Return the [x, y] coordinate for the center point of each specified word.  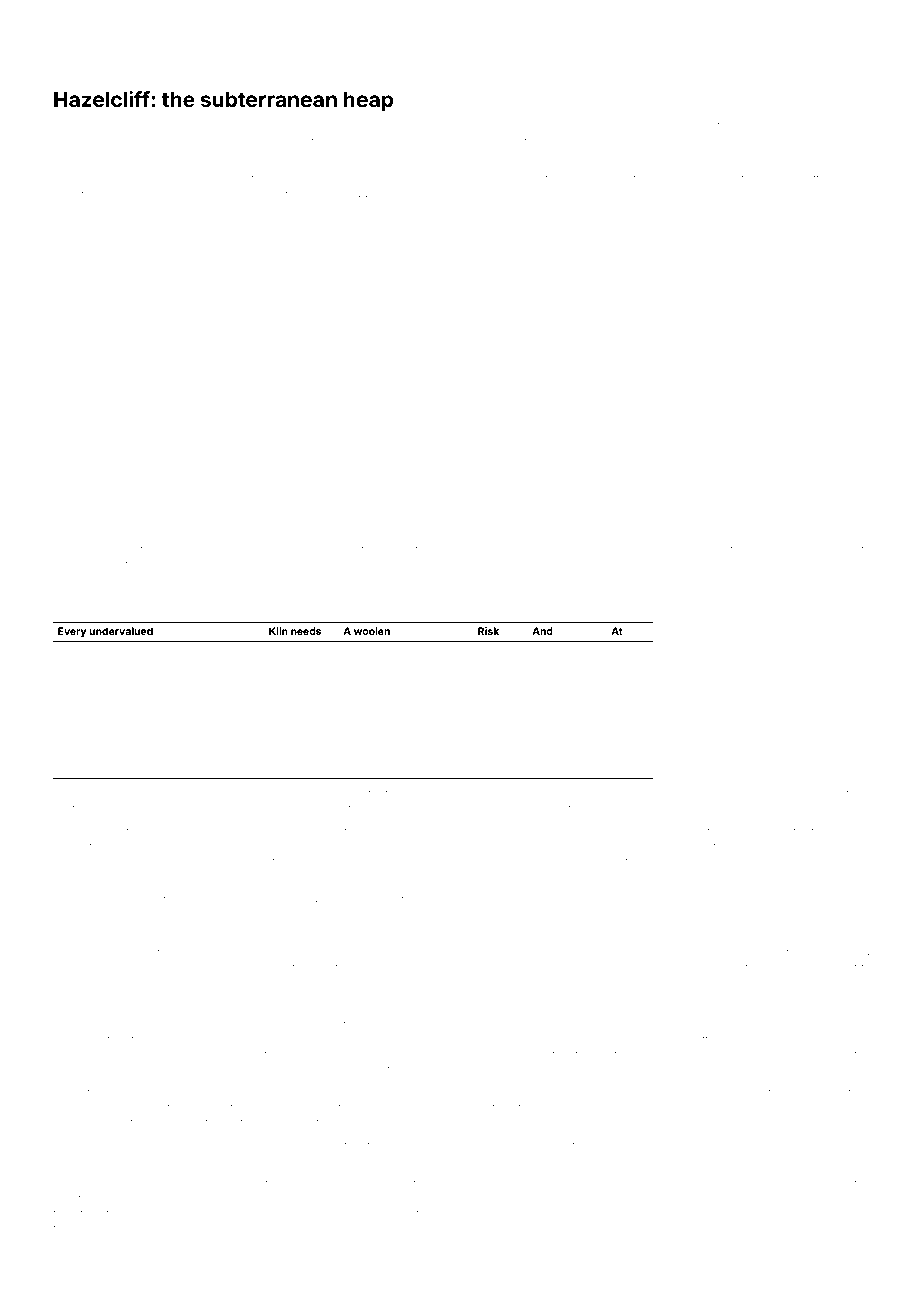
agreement [433, 796]
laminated [624, 179]
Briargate [76, 848]
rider [789, 847]
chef [535, 549]
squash [120, 195]
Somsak [217, 1039]
